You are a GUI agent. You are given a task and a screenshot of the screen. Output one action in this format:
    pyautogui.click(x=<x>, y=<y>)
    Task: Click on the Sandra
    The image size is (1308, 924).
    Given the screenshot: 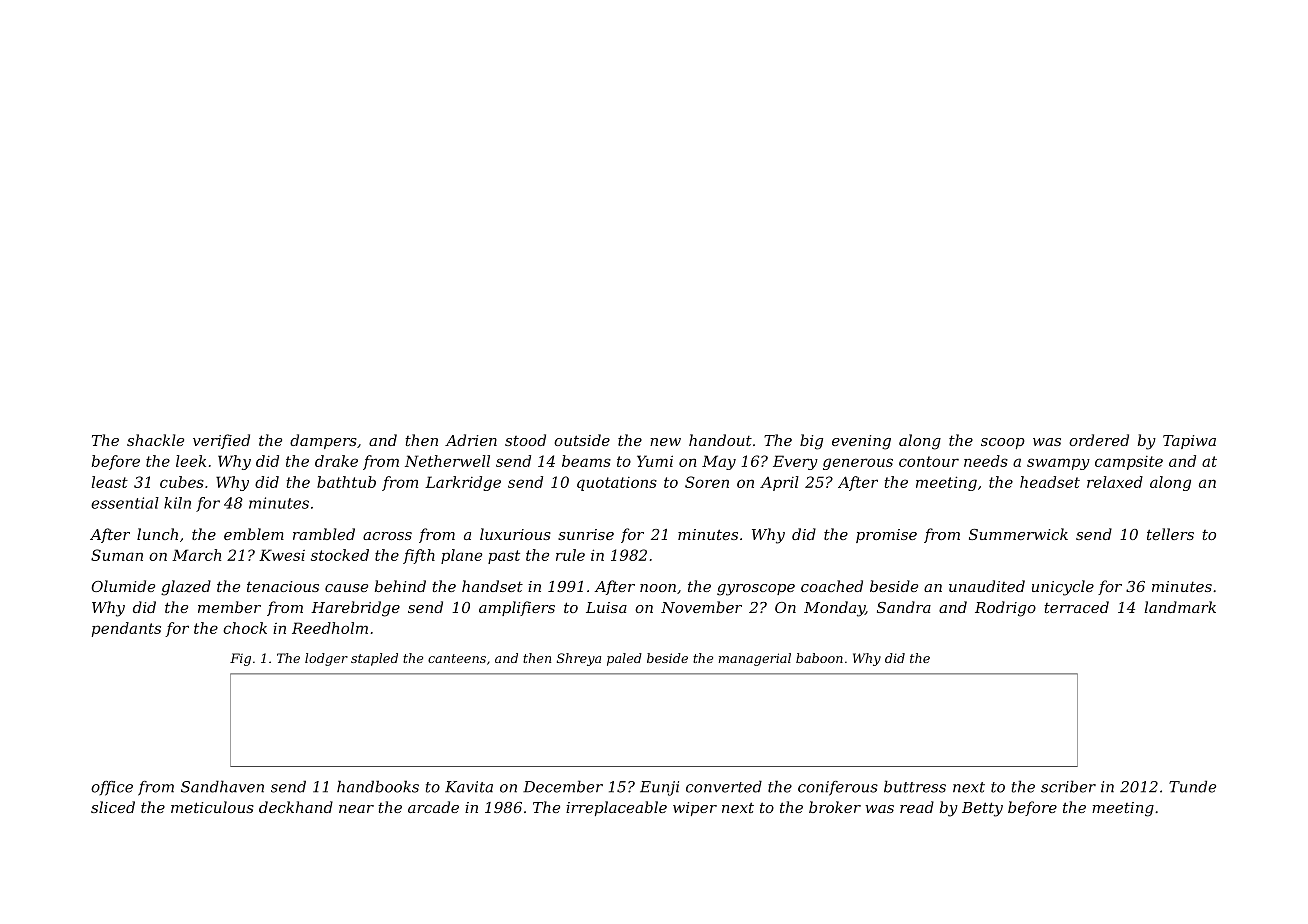 What is the action you would take?
    pyautogui.click(x=904, y=607)
